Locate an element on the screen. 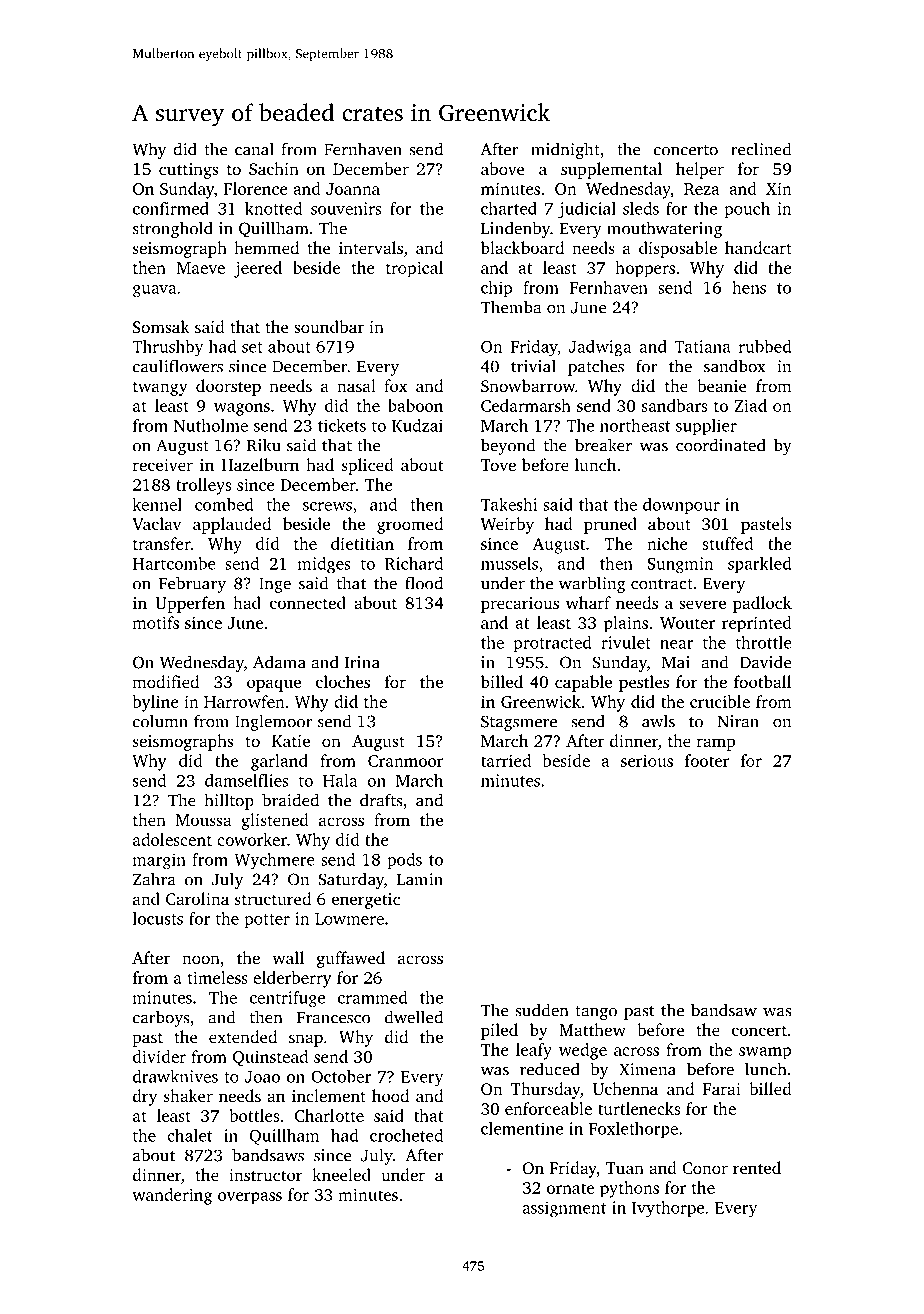 This screenshot has width=924, height=1314. cuttings is located at coordinates (188, 171).
